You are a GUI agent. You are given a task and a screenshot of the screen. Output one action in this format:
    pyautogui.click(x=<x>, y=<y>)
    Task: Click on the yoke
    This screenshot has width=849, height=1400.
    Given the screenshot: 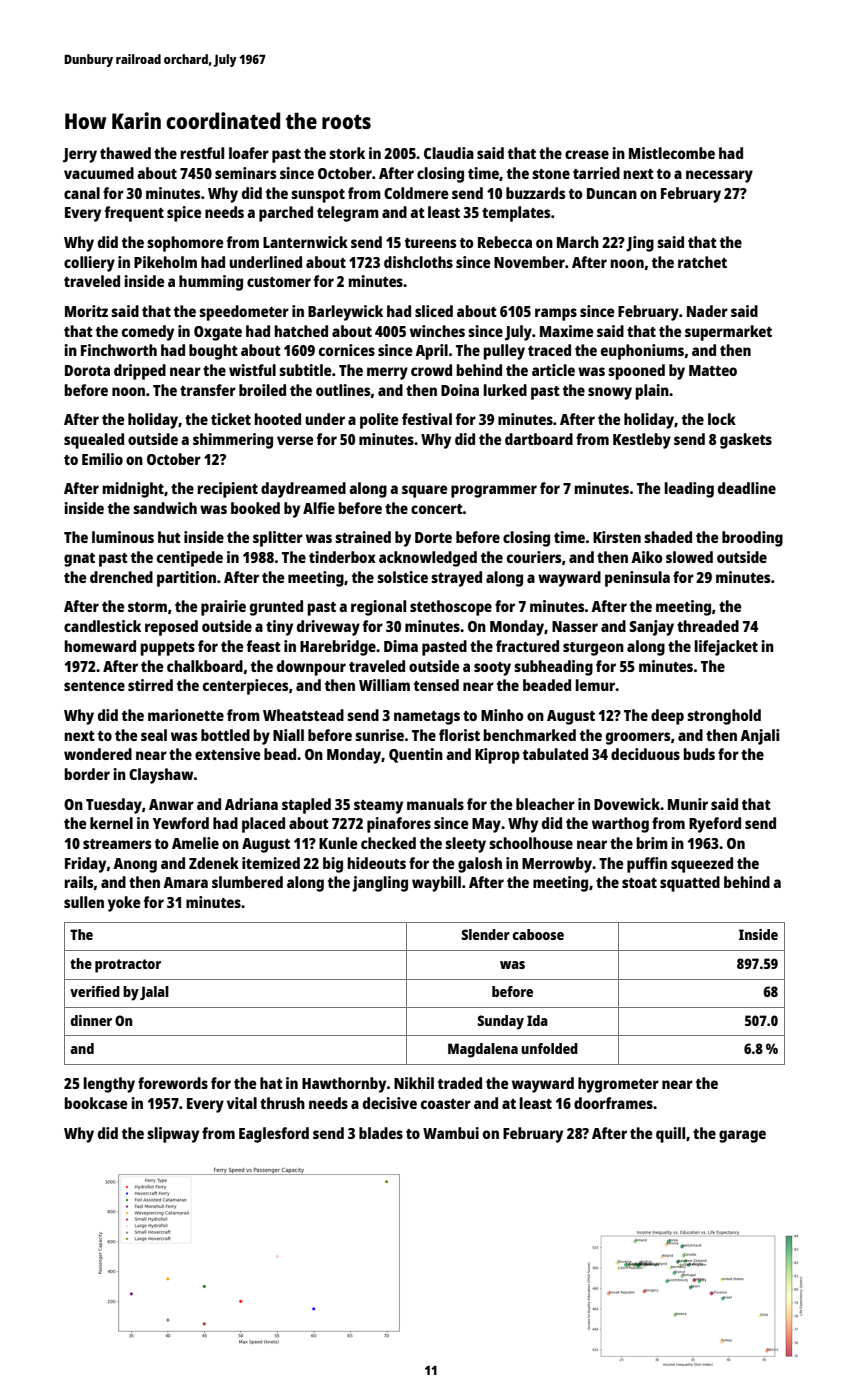 What is the action you would take?
    pyautogui.click(x=124, y=904)
